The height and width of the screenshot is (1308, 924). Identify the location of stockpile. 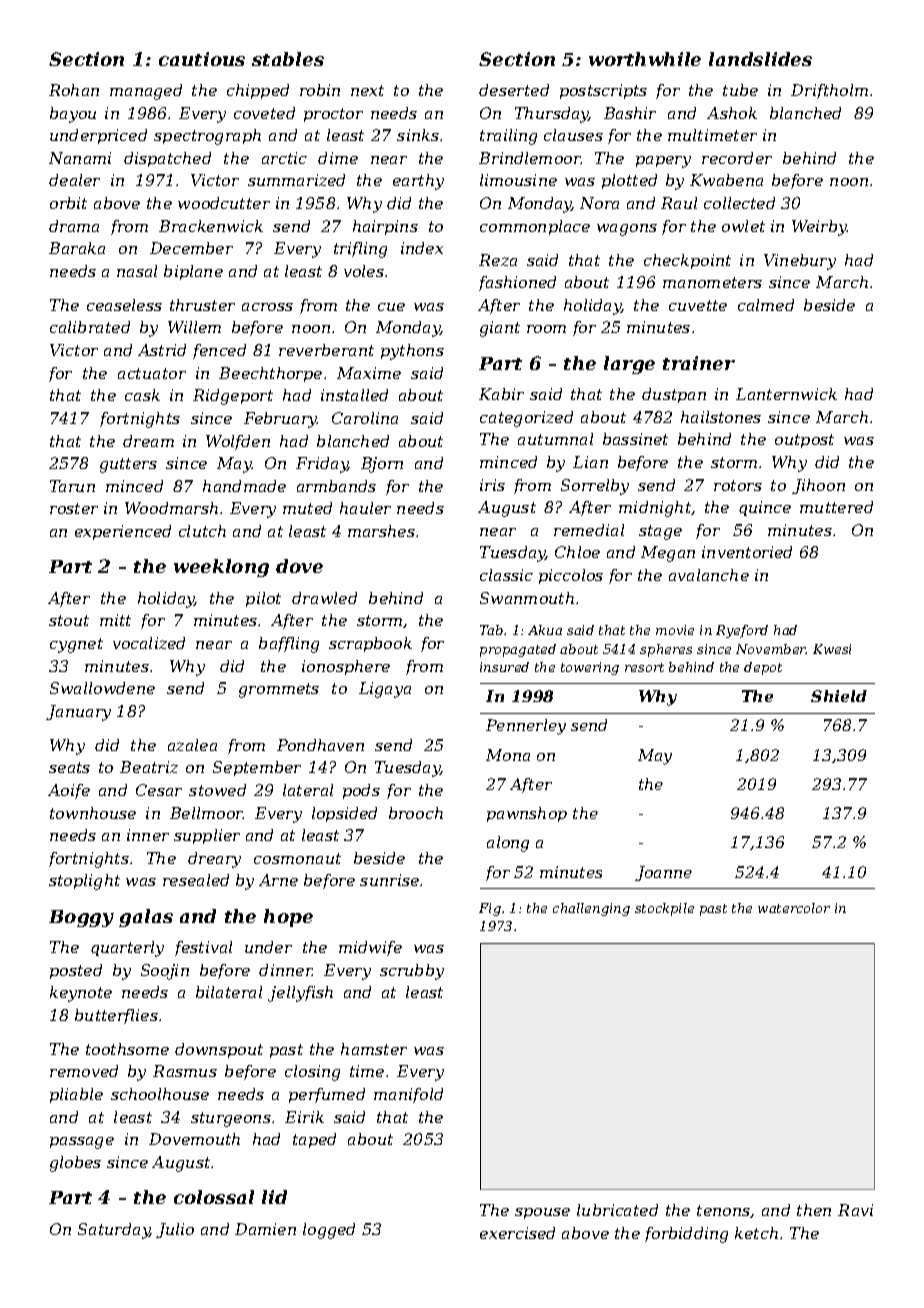
(664, 909).
